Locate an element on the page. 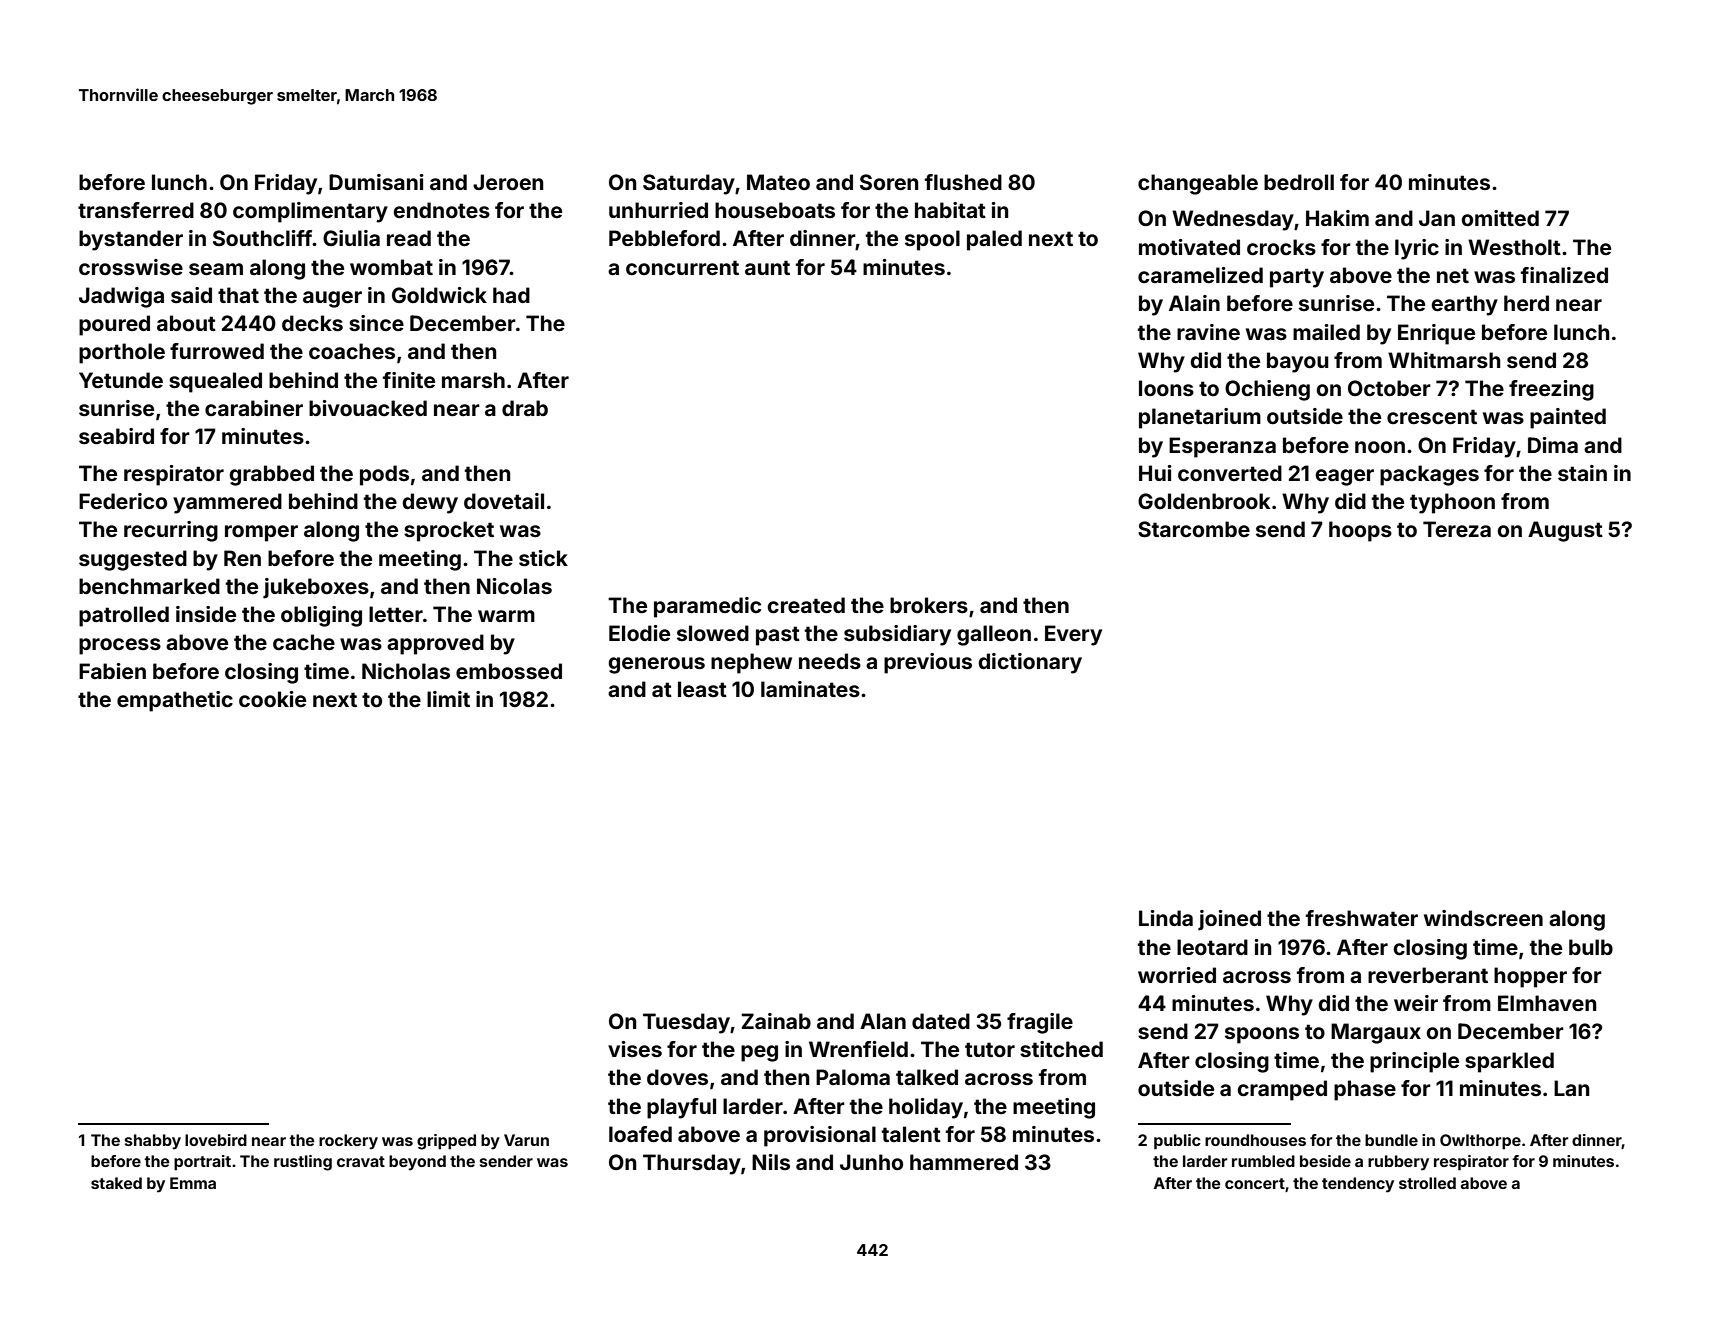  that is located at coordinates (238, 295).
